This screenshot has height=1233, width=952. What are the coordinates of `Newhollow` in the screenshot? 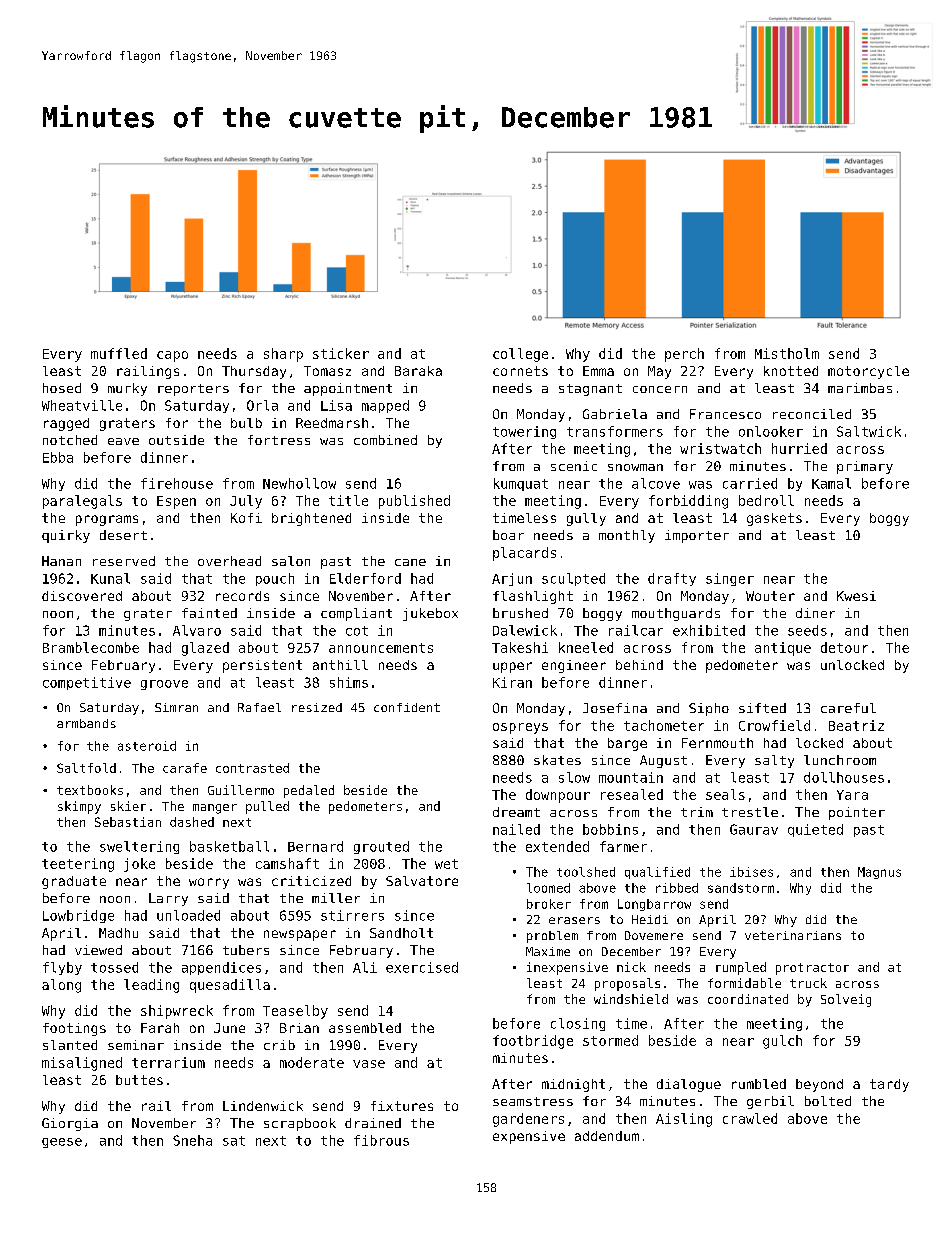 It's located at (299, 483).
